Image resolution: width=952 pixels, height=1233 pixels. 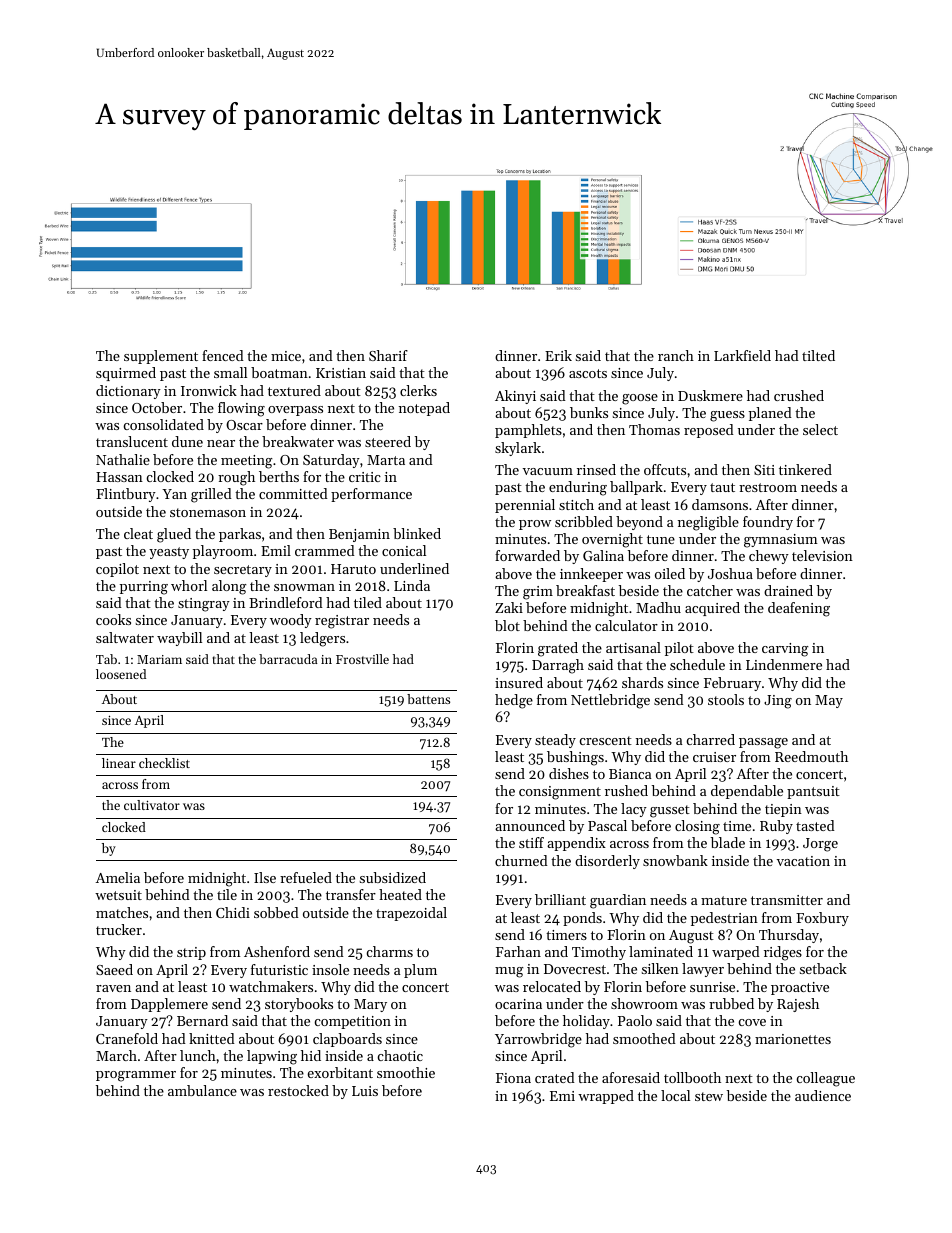 What do you see at coordinates (365, 1091) in the page?
I see `Luis` at bounding box center [365, 1091].
